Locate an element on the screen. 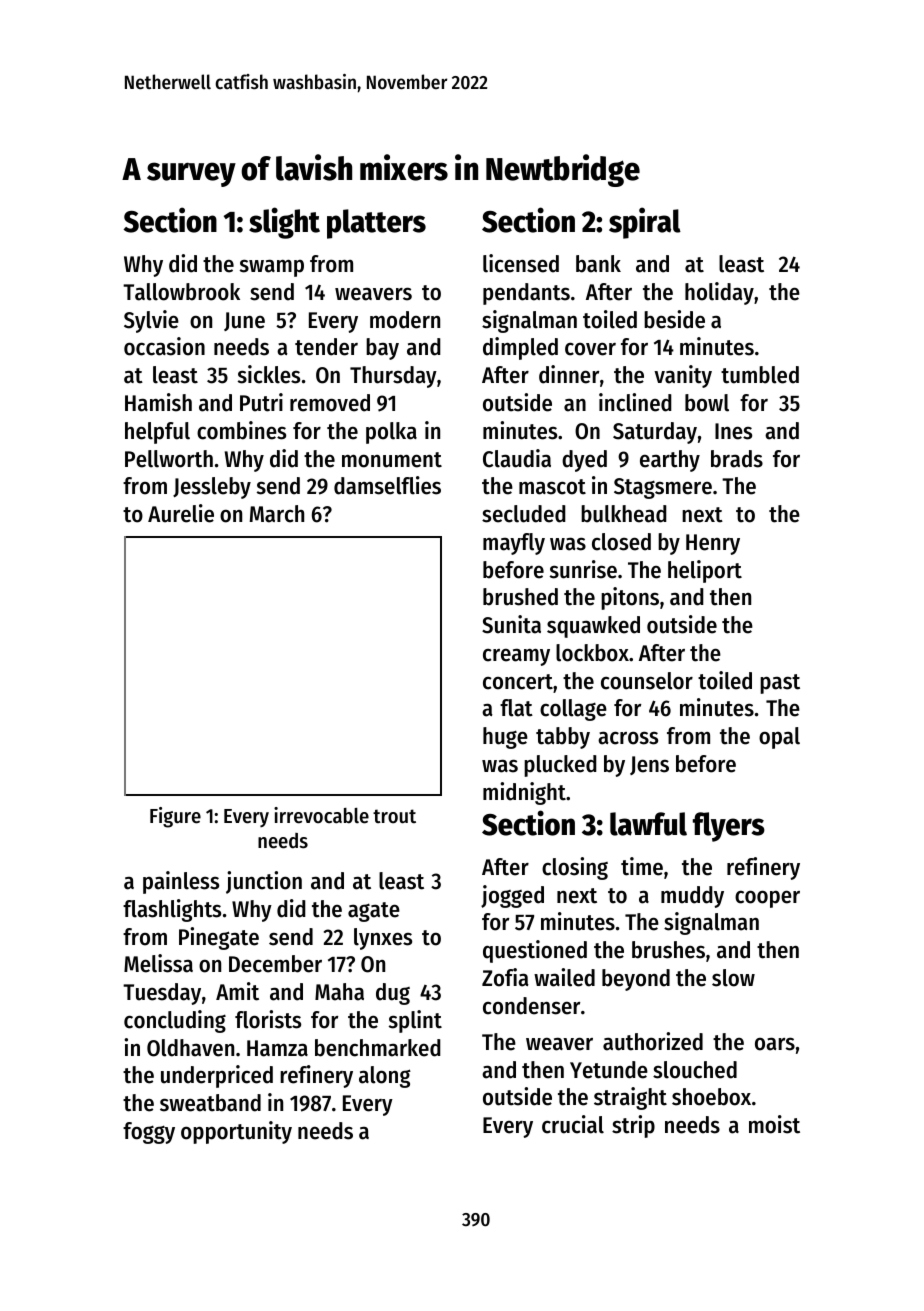 The image size is (924, 1311). beyond is located at coordinates (636, 980).
